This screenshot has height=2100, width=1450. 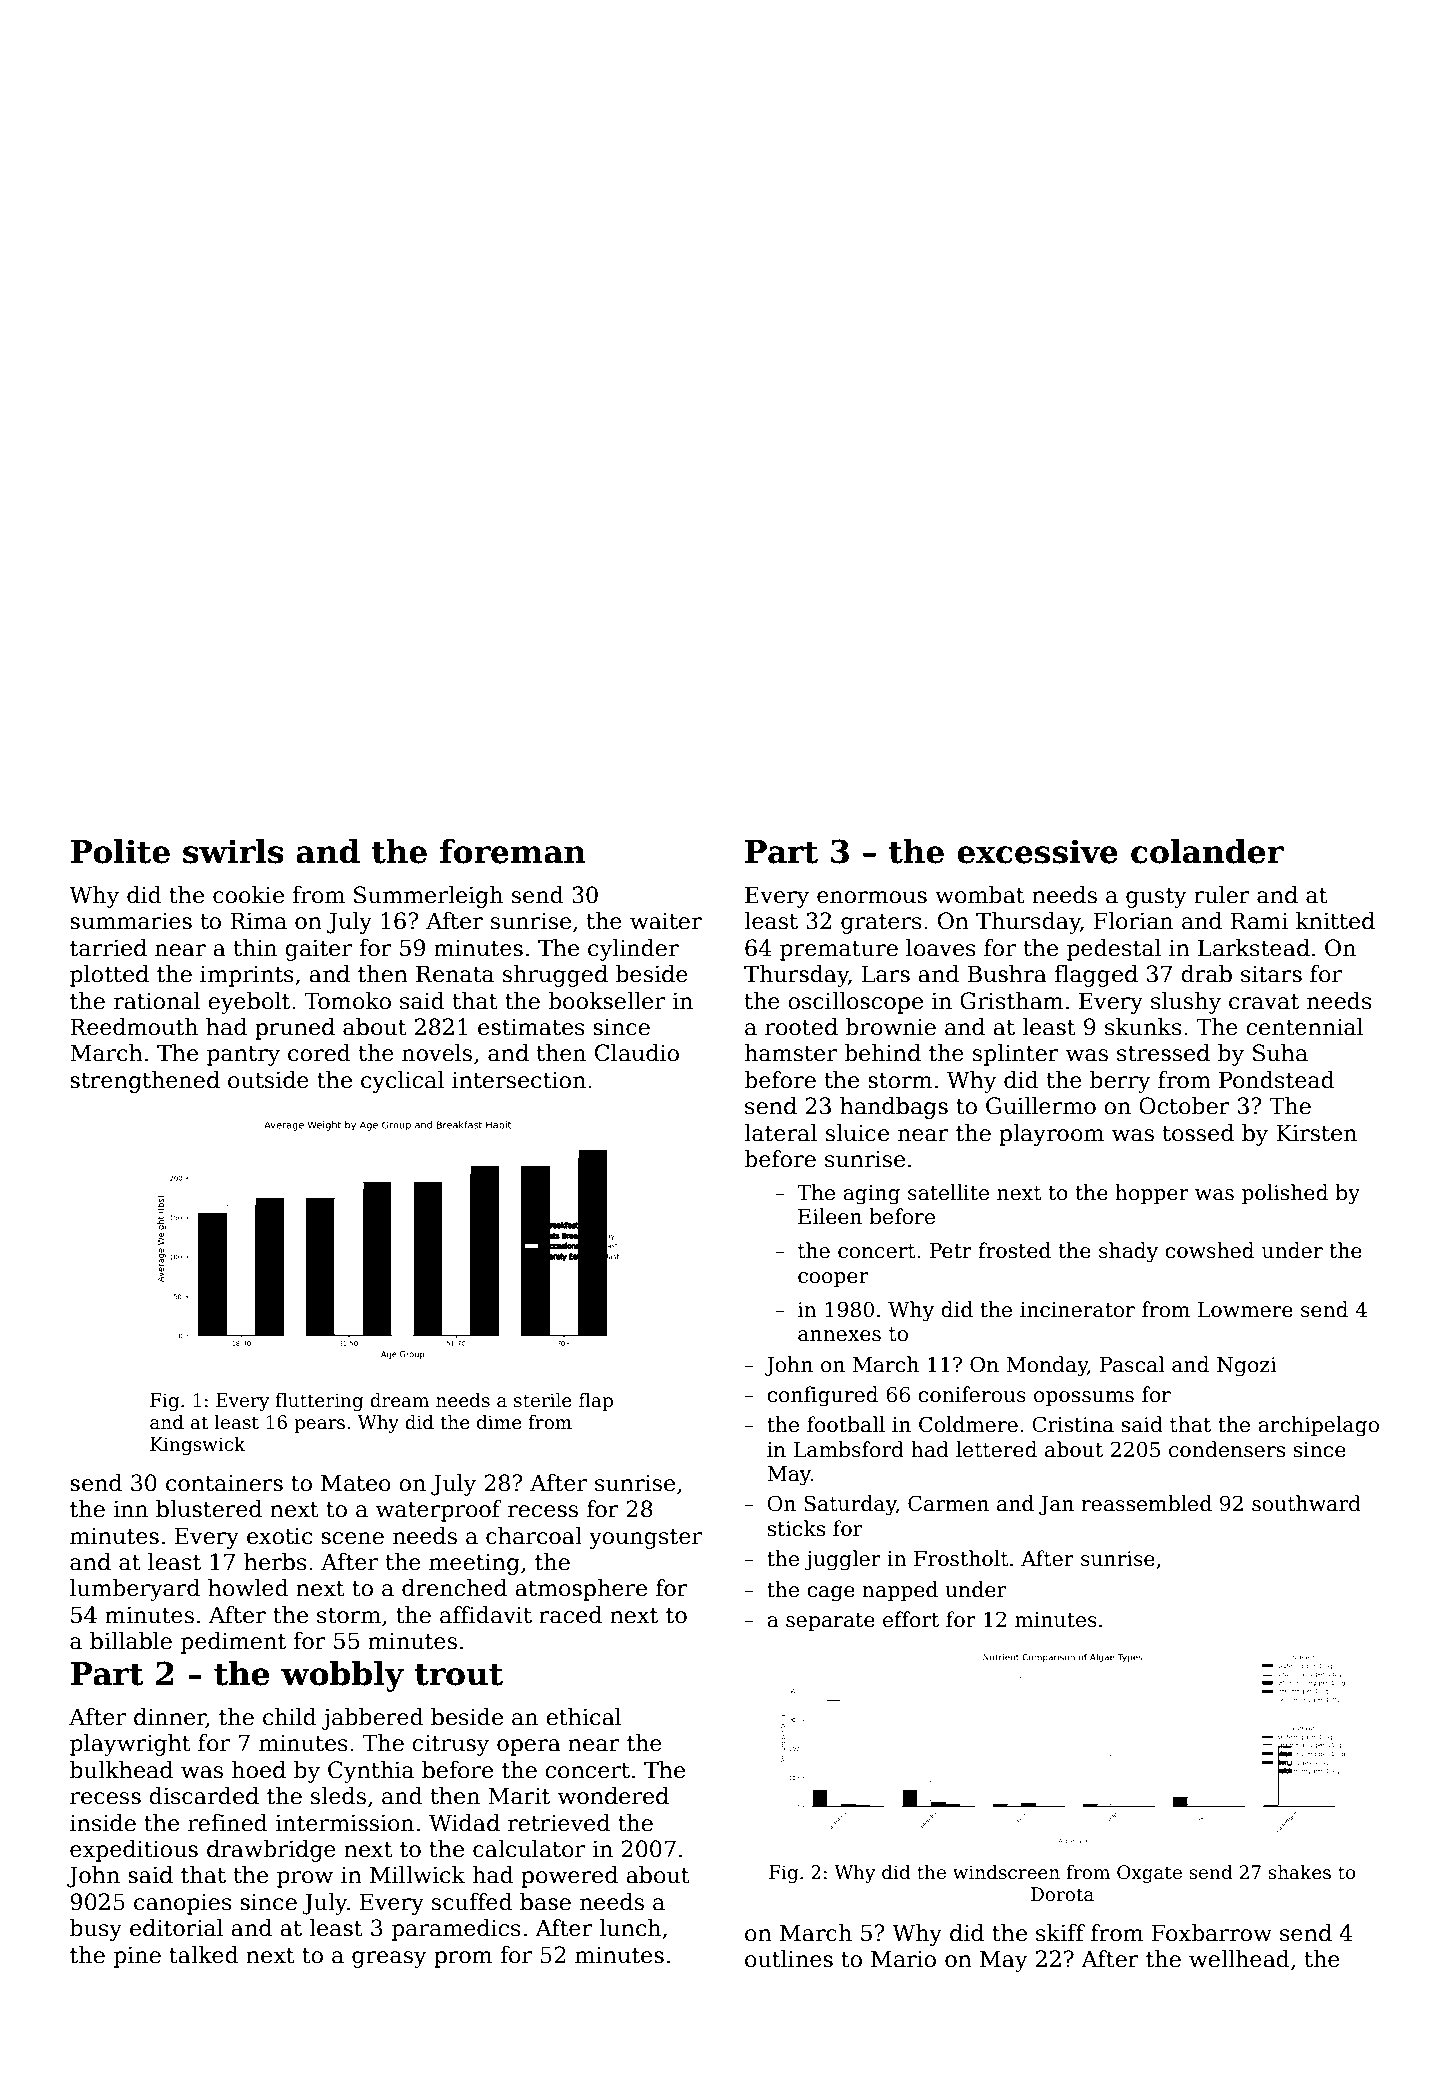 What do you see at coordinates (305, 1879) in the screenshot?
I see `prow` at bounding box center [305, 1879].
